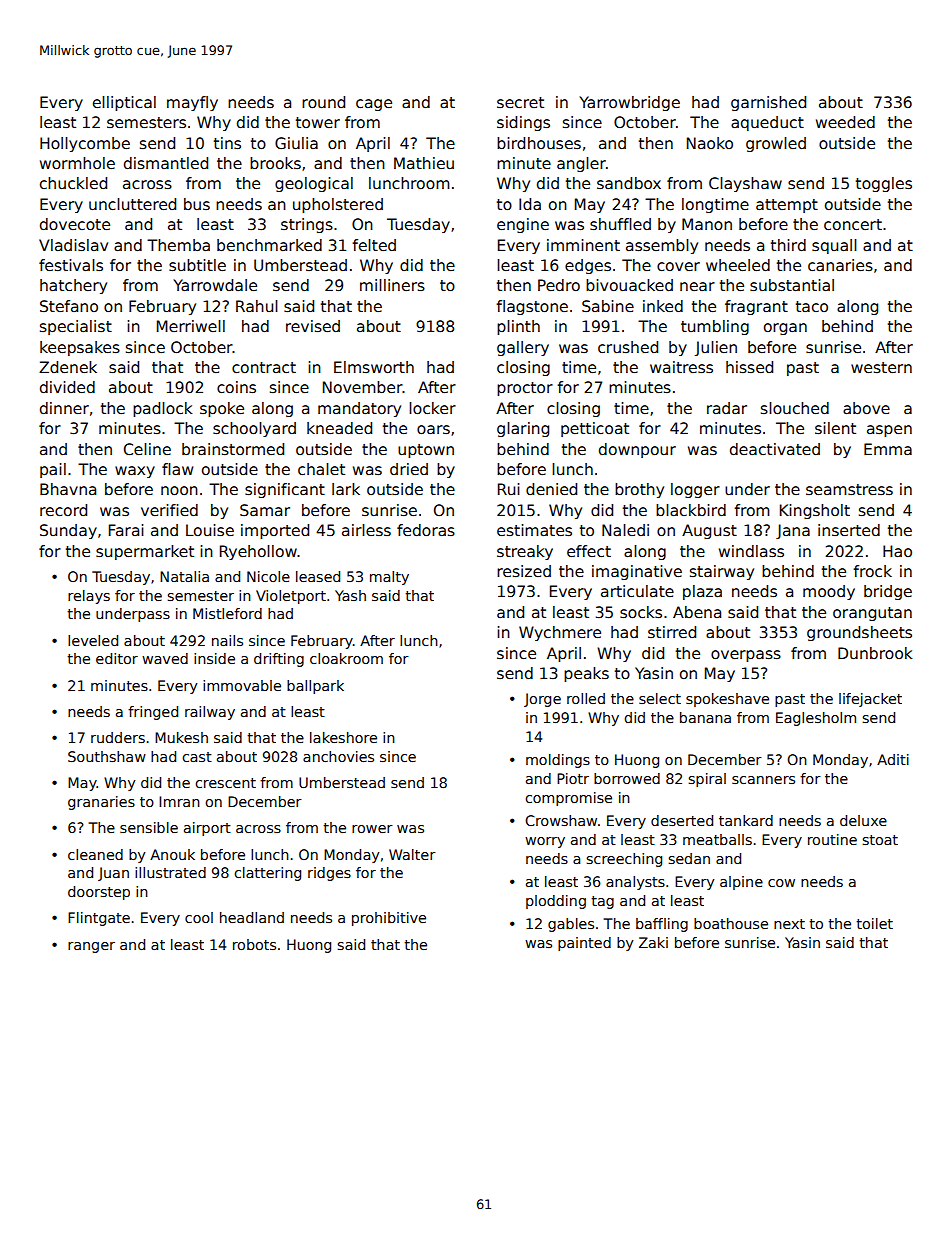  Describe the element at coordinates (124, 103) in the image. I see `elliptical` at that location.
